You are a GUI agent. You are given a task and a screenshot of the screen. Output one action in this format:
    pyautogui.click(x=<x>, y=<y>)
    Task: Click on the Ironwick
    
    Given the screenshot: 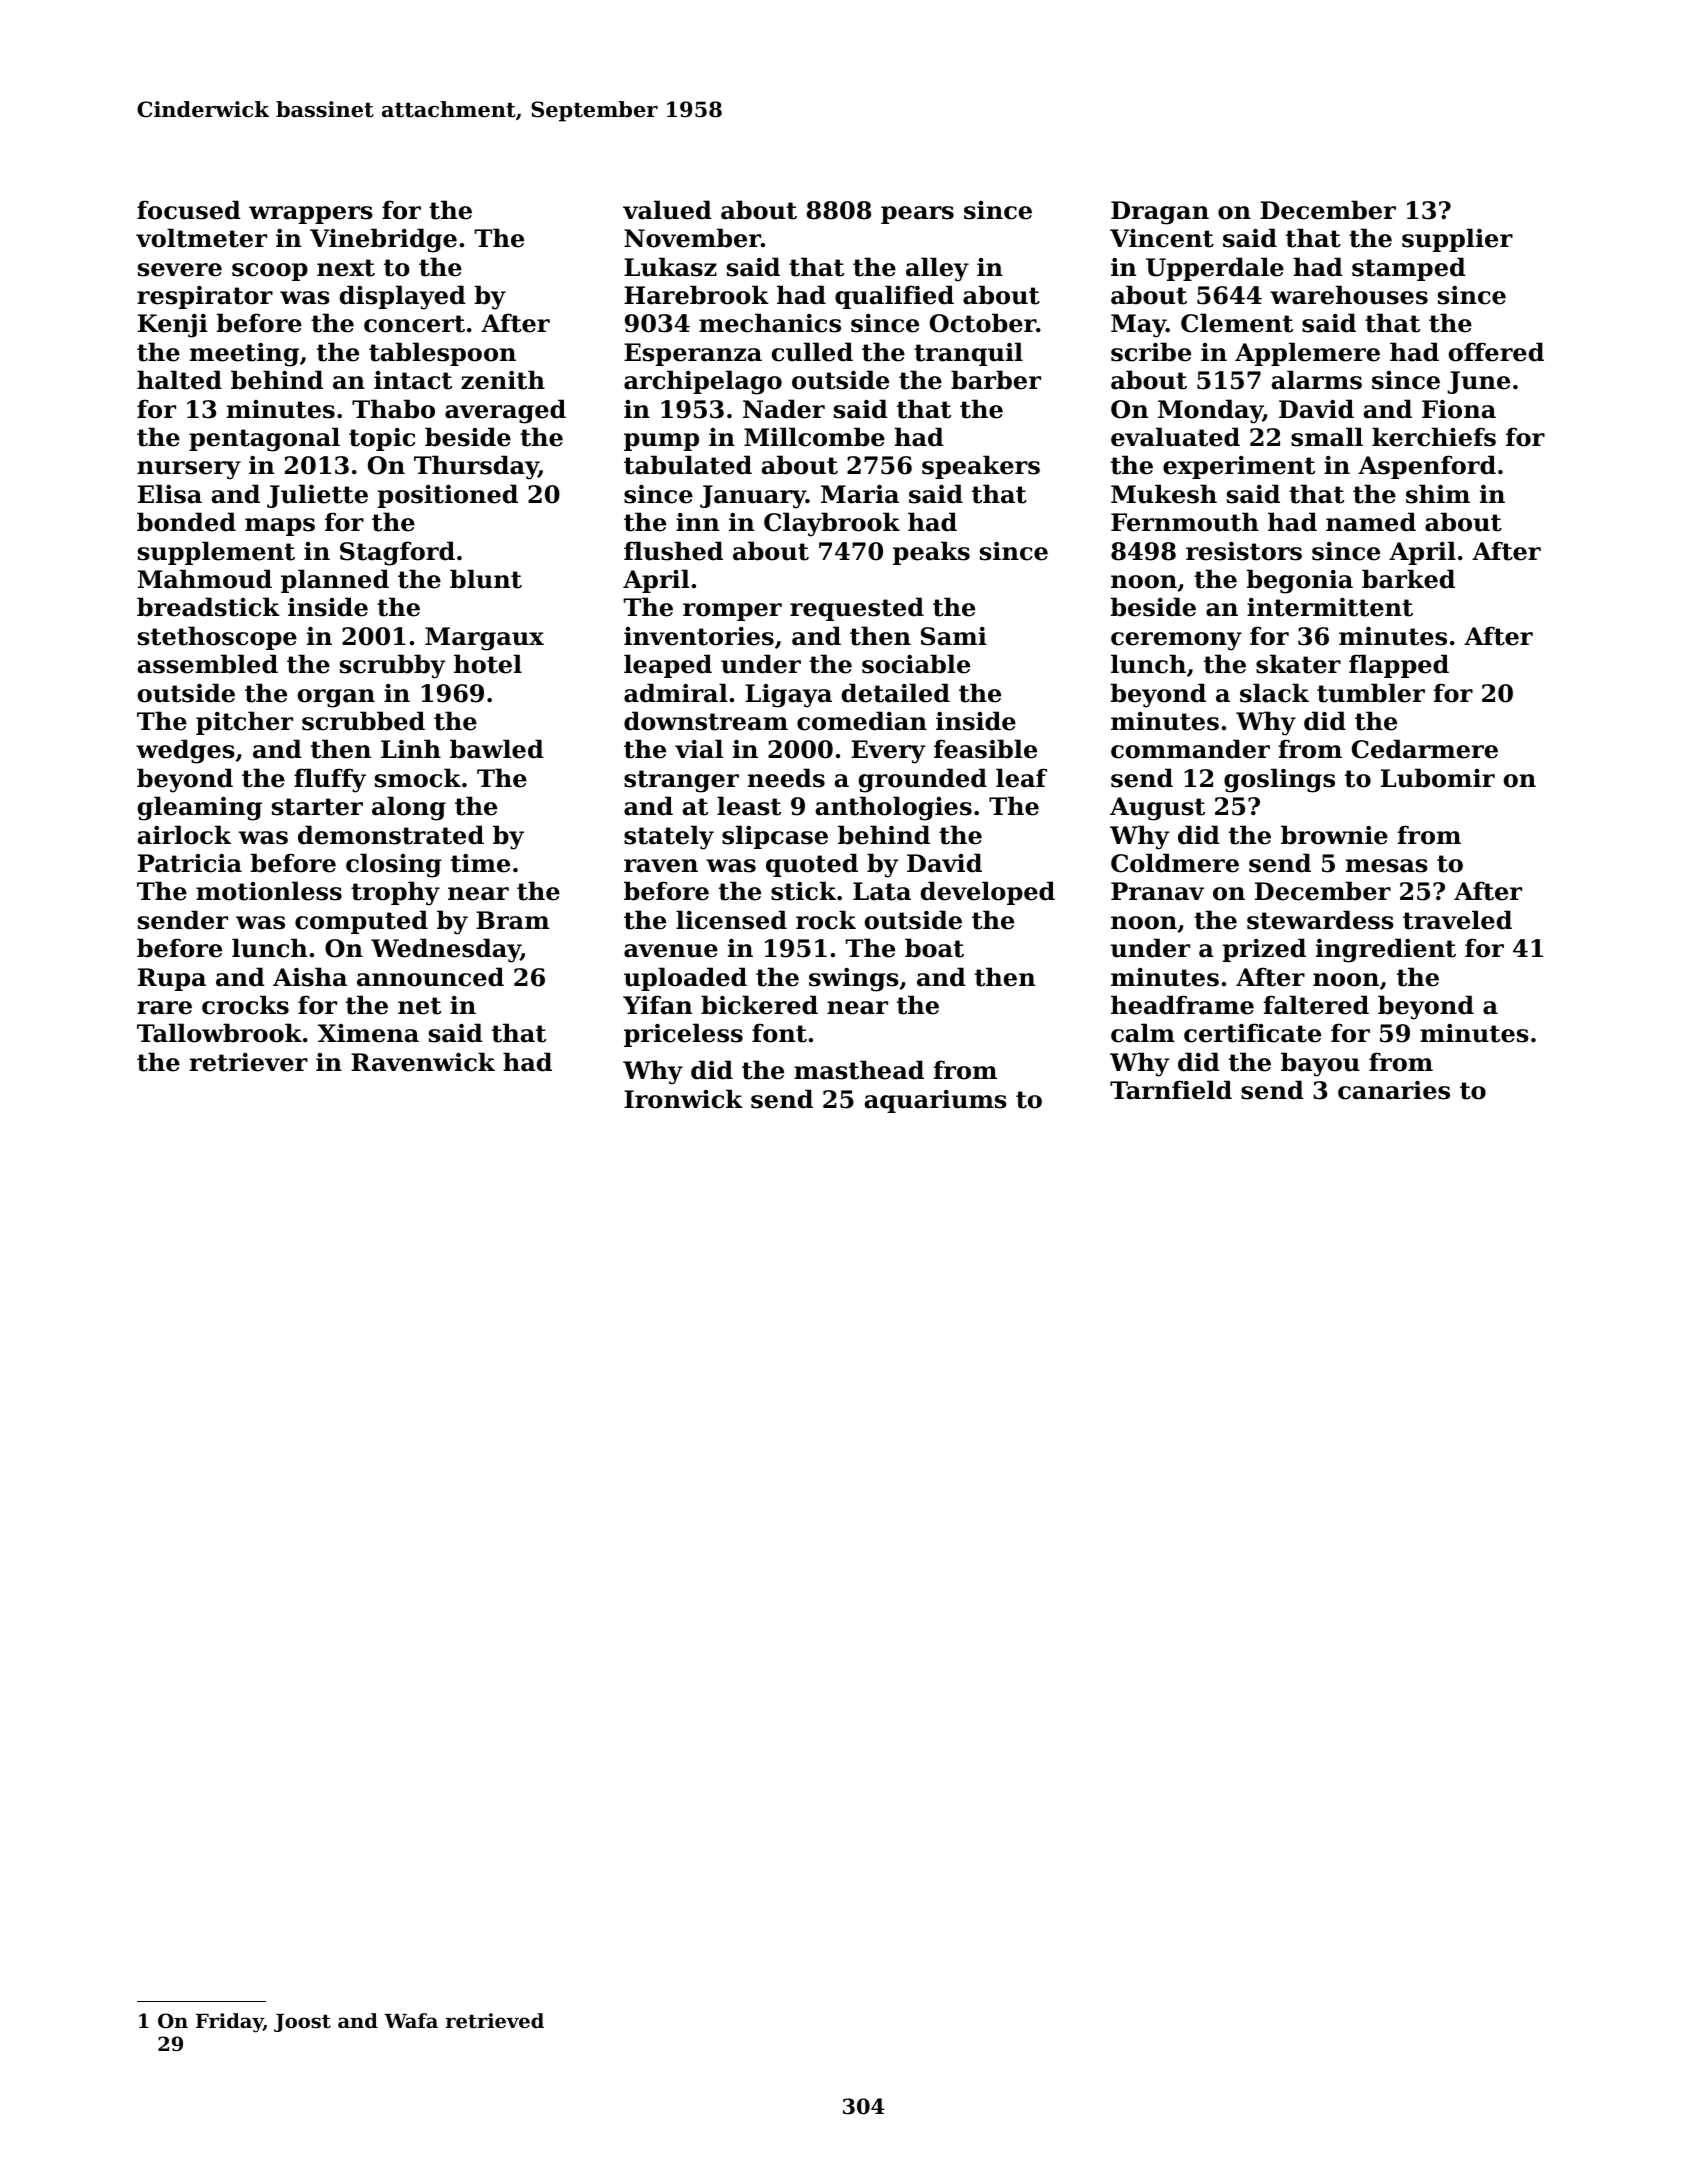 What is the action you would take?
    pyautogui.click(x=683, y=1099)
